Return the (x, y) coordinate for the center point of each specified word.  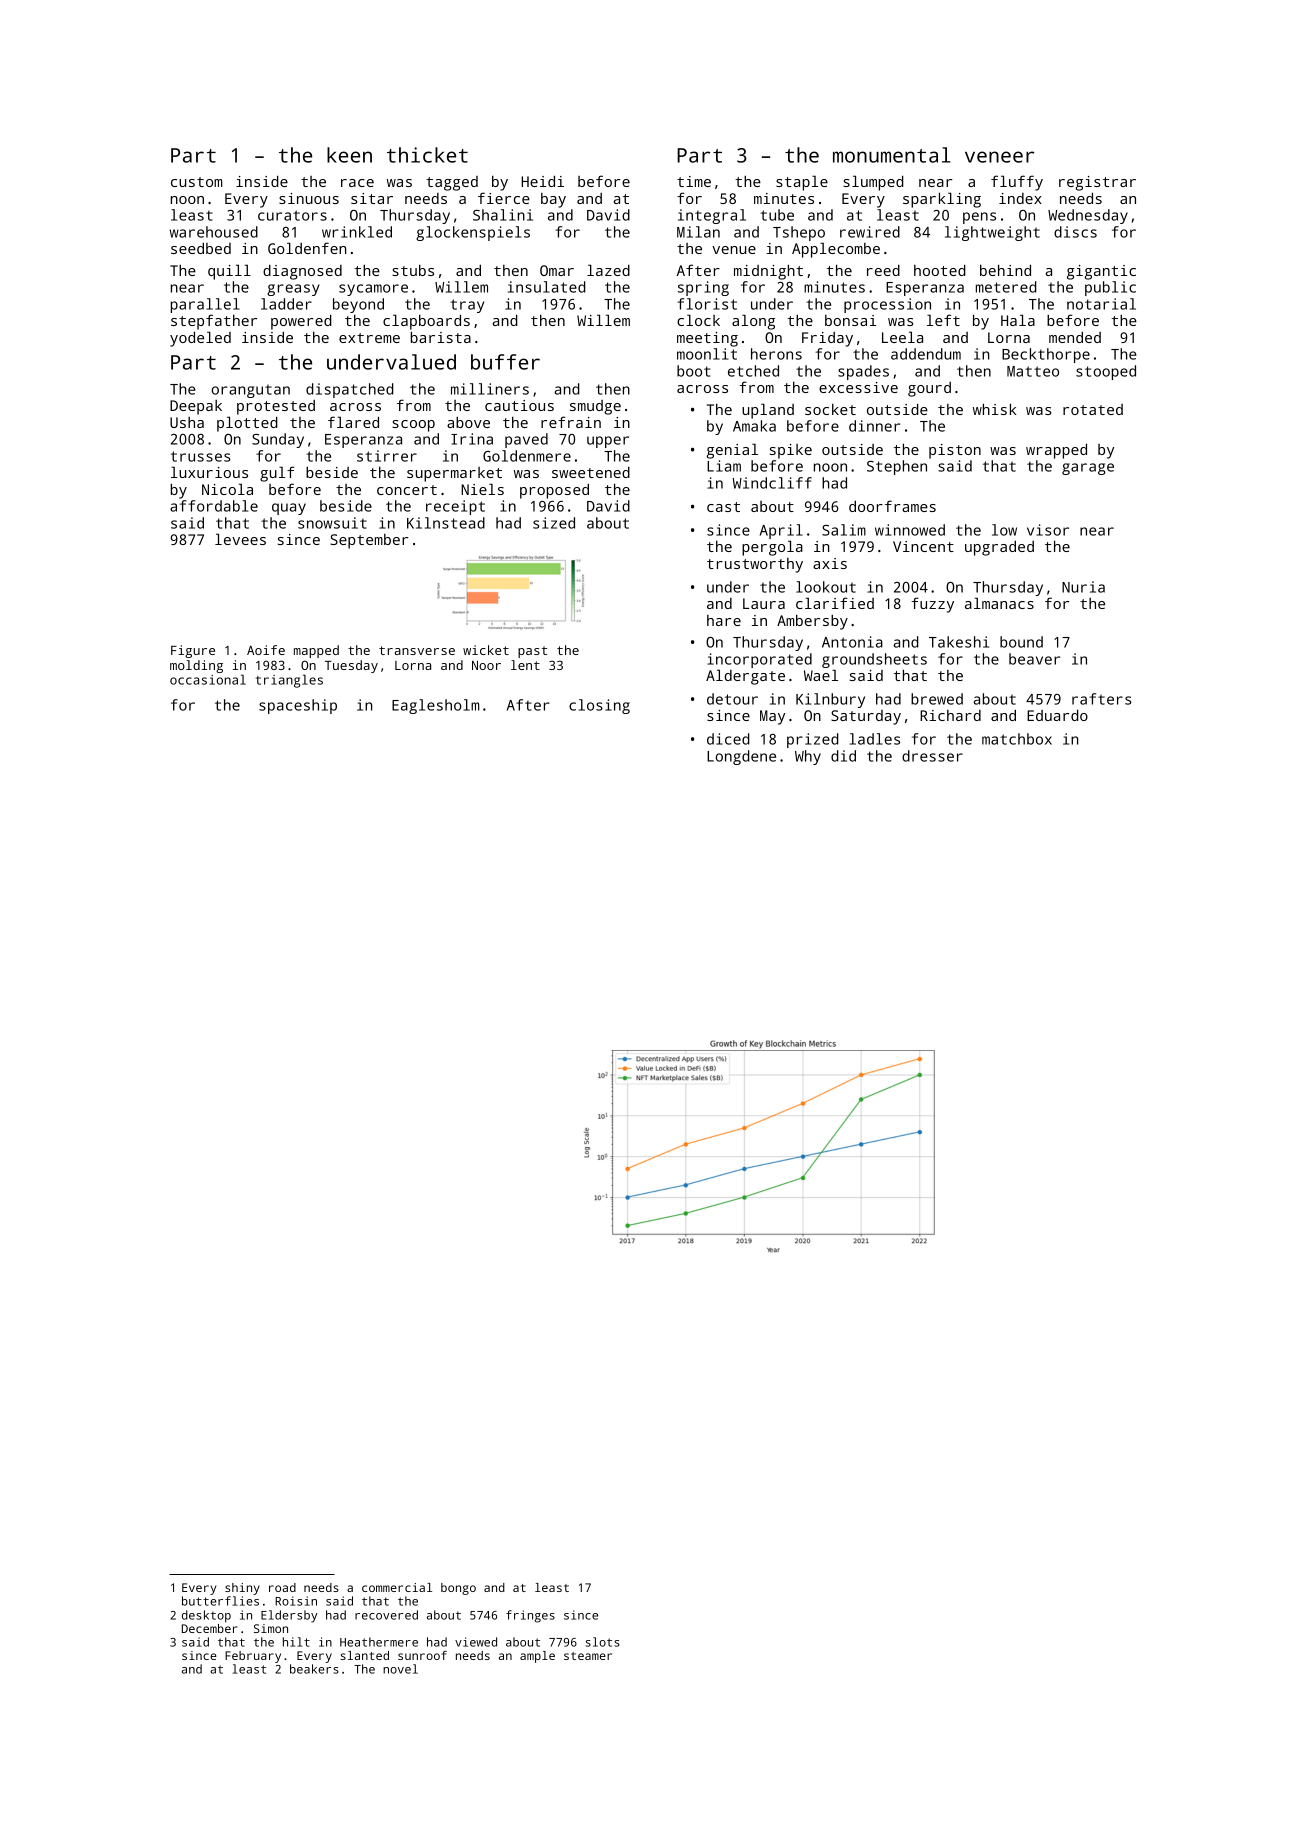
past (532, 652)
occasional (208, 679)
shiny (242, 1589)
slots (603, 1642)
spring (703, 288)
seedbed (201, 248)
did (843, 756)
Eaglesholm (435, 706)
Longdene (741, 757)
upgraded (999, 548)
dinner (874, 426)
